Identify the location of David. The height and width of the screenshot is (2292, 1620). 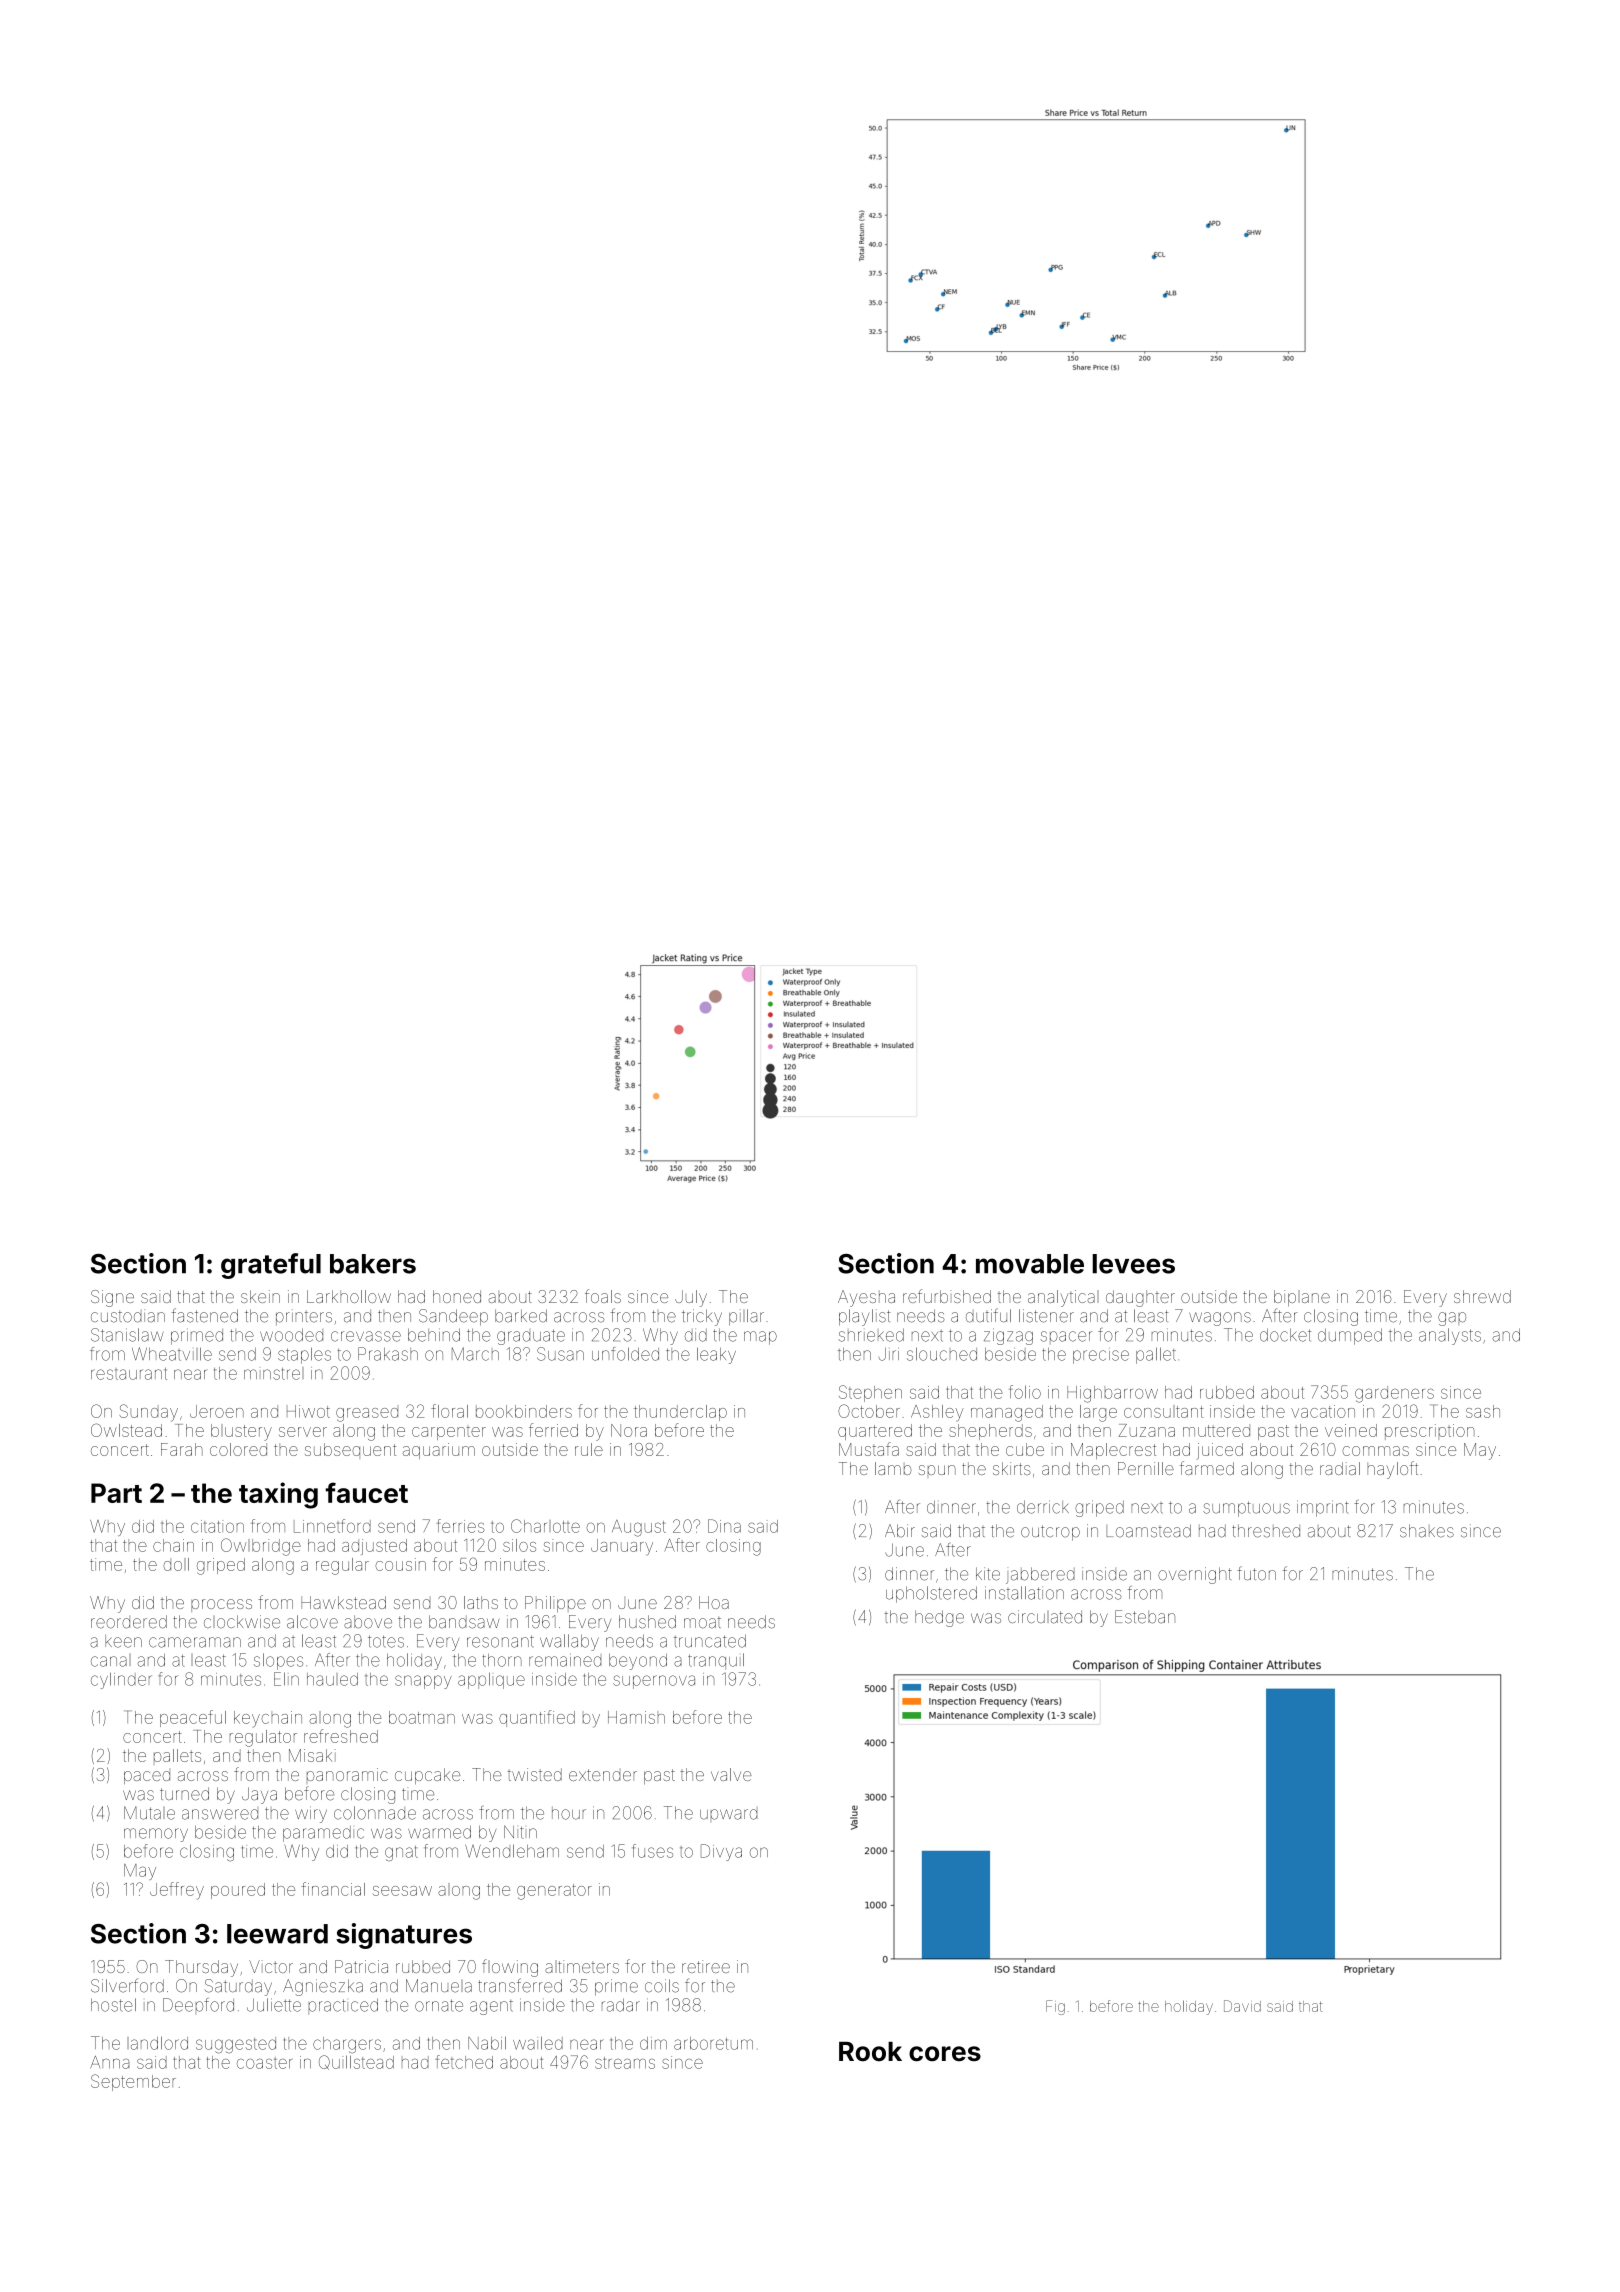
(1242, 2006).
